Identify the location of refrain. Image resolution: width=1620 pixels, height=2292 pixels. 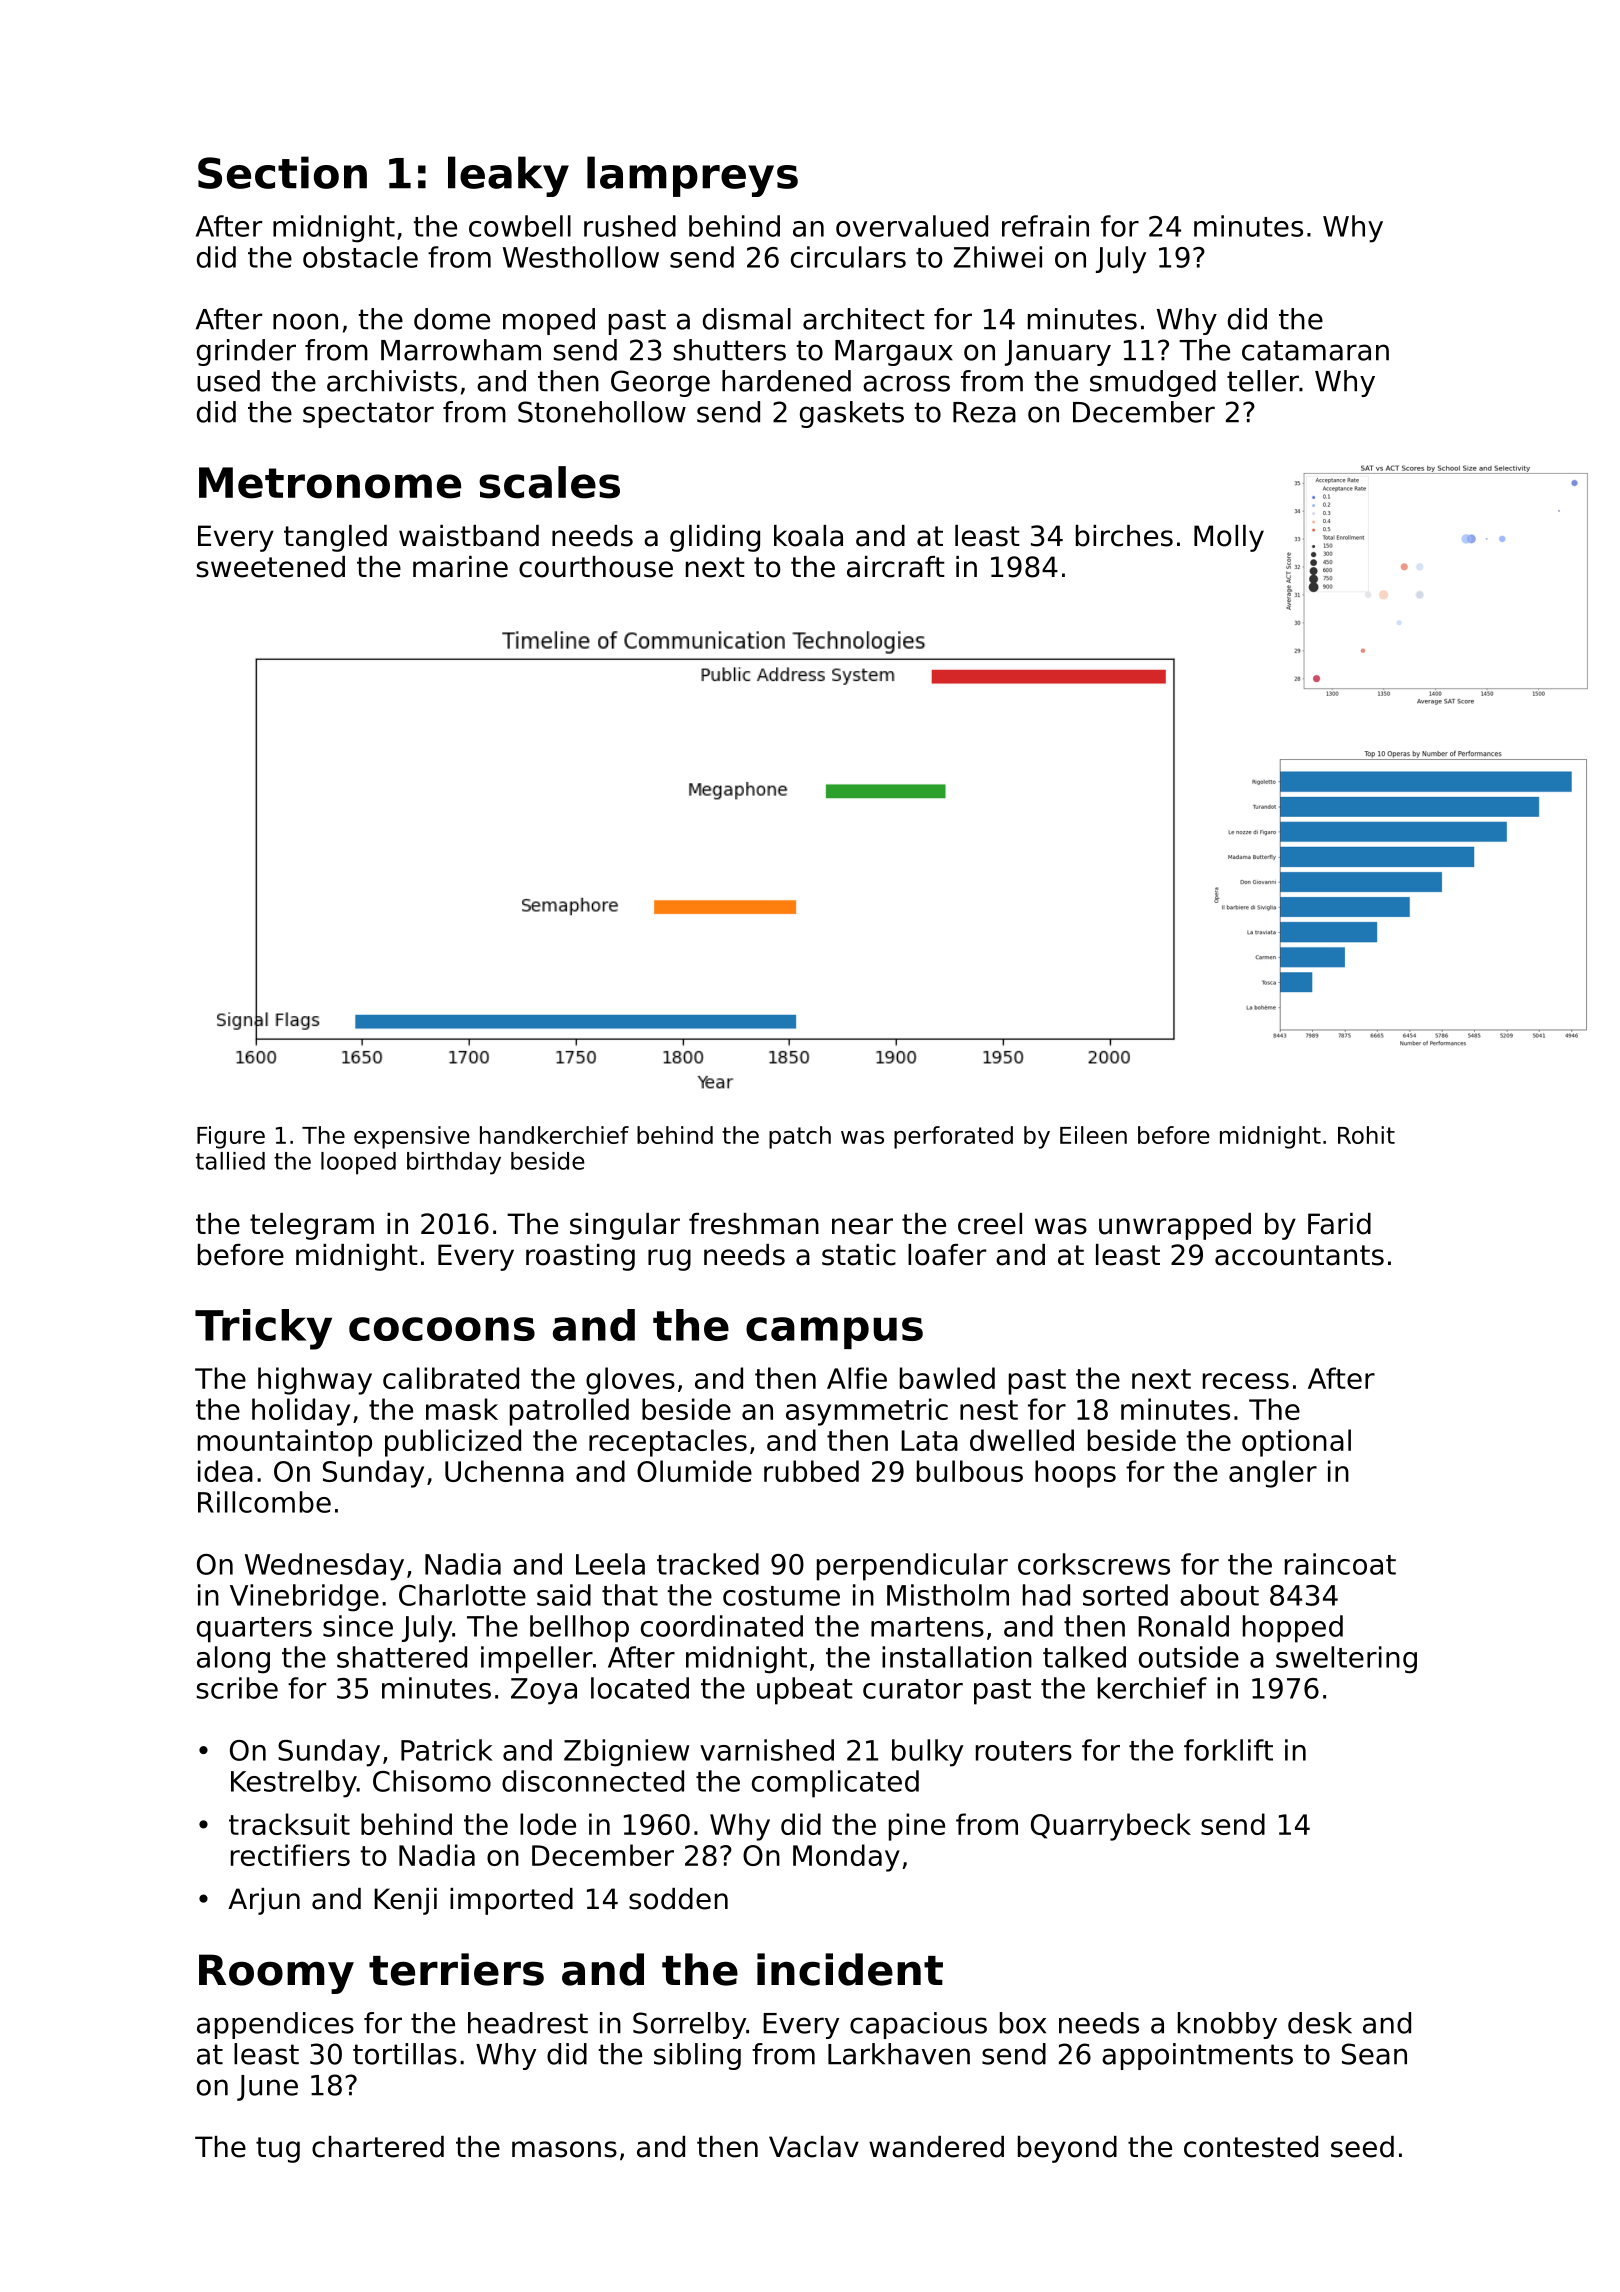
(1045, 226).
